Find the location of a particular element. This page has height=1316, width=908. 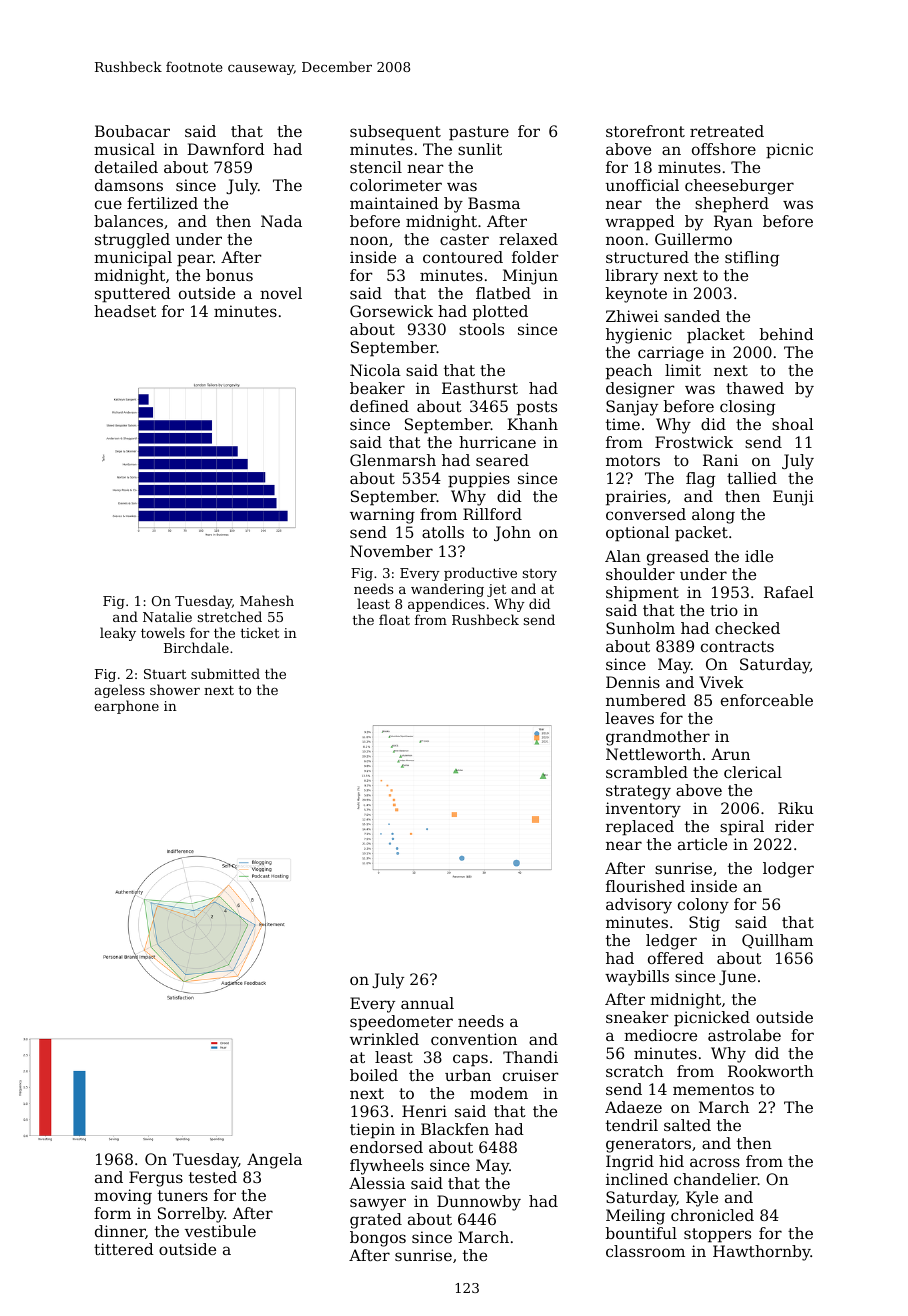

subsequent is located at coordinates (395, 133).
